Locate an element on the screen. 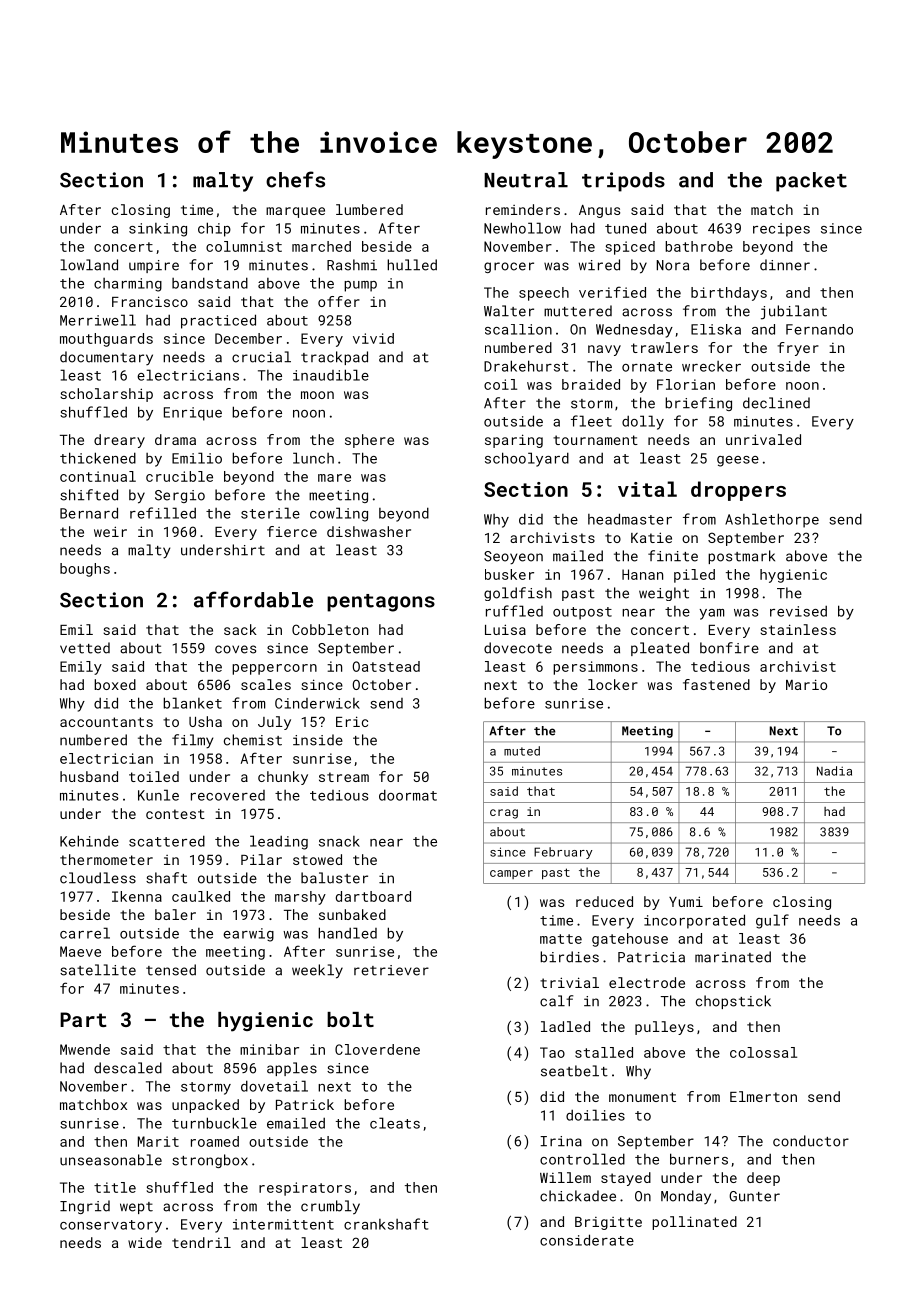 Image resolution: width=924 pixels, height=1308 pixels. Florian is located at coordinates (686, 384).
